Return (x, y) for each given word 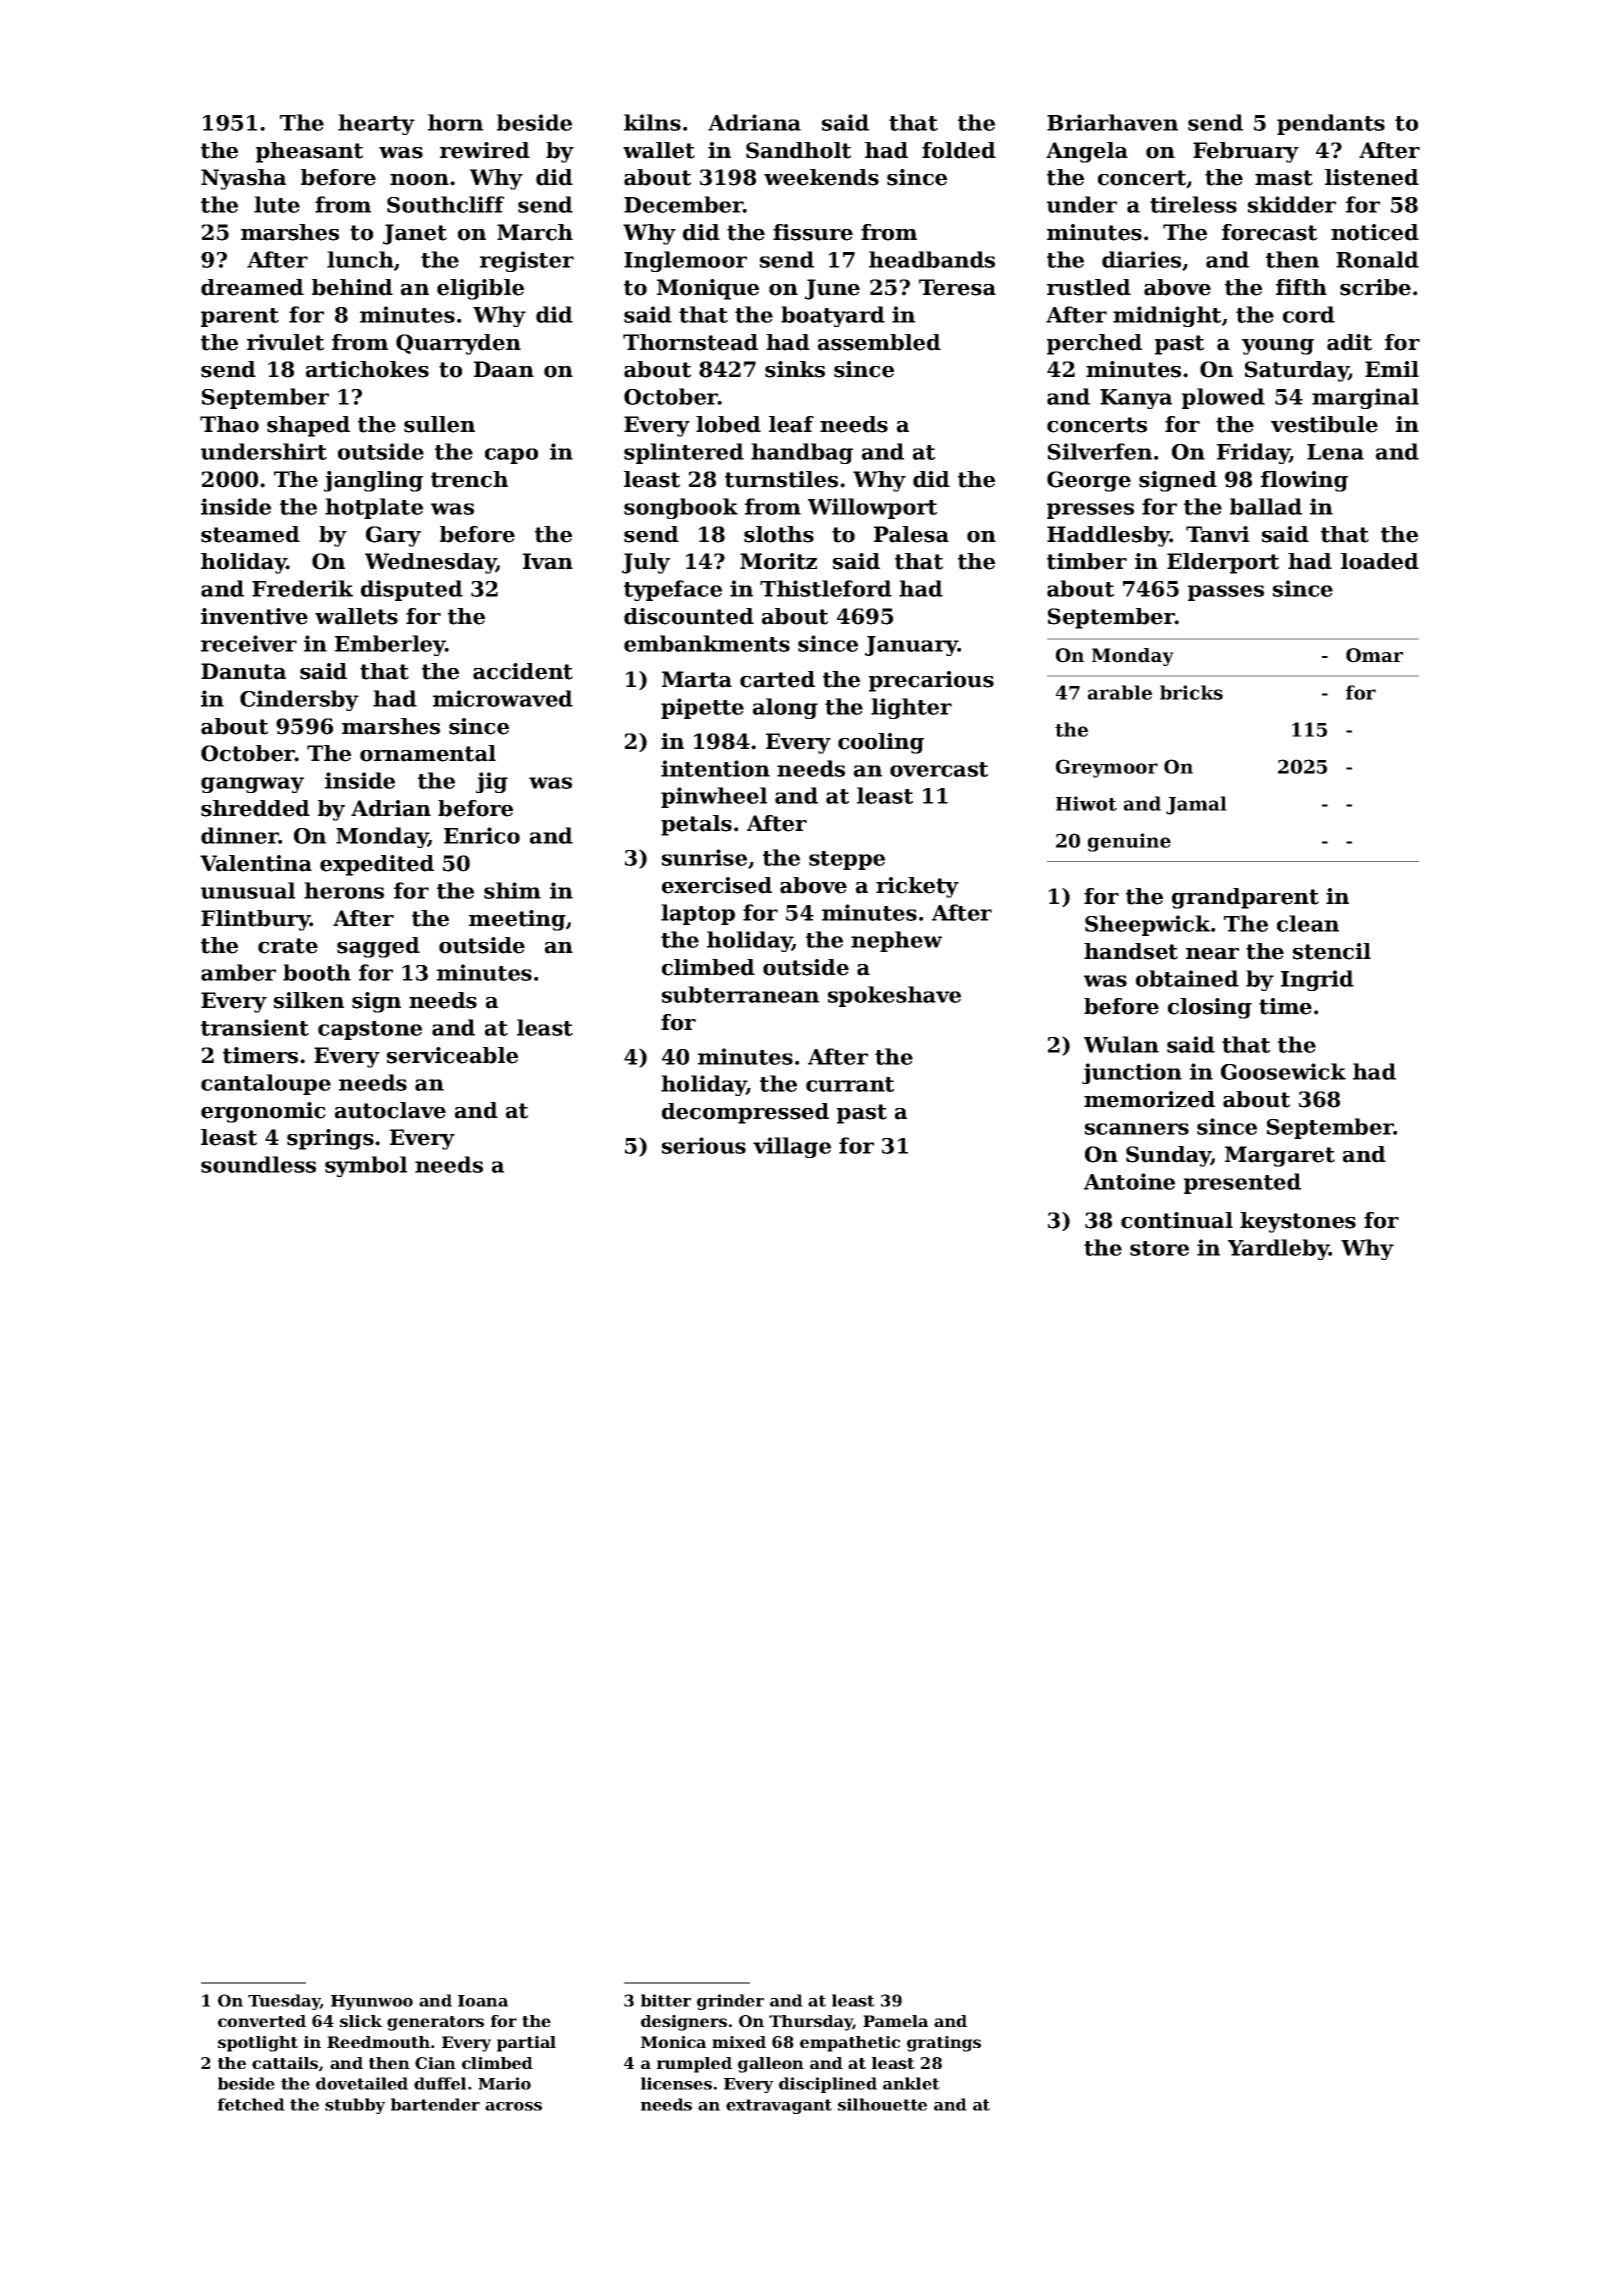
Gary (393, 536)
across (513, 2106)
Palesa (911, 534)
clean (1308, 923)
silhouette (882, 2104)
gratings (944, 2044)
